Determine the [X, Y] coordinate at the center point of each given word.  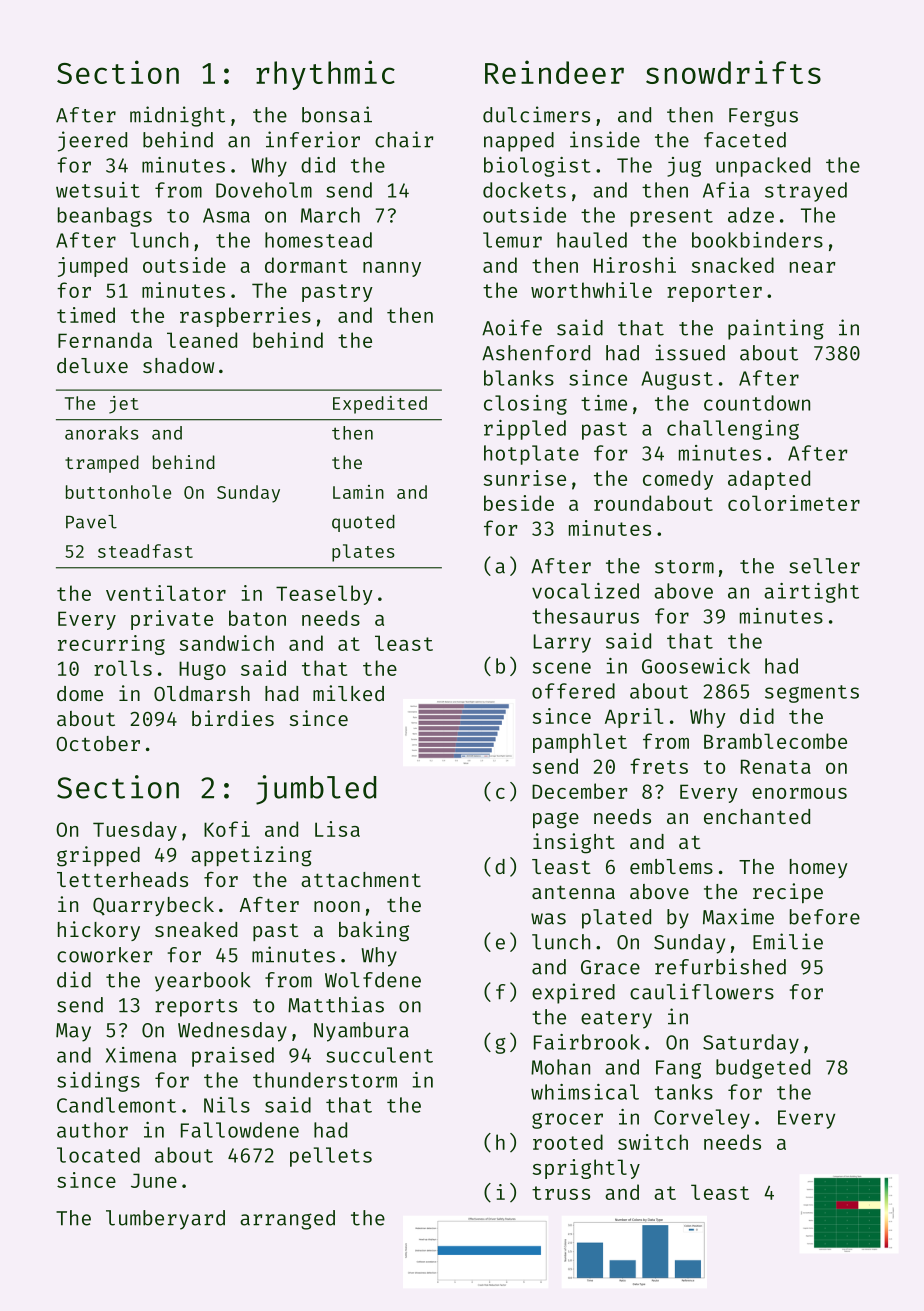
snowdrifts [733, 72]
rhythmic [325, 75]
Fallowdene [240, 1130]
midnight [177, 116]
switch [653, 1142]
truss [561, 1193]
